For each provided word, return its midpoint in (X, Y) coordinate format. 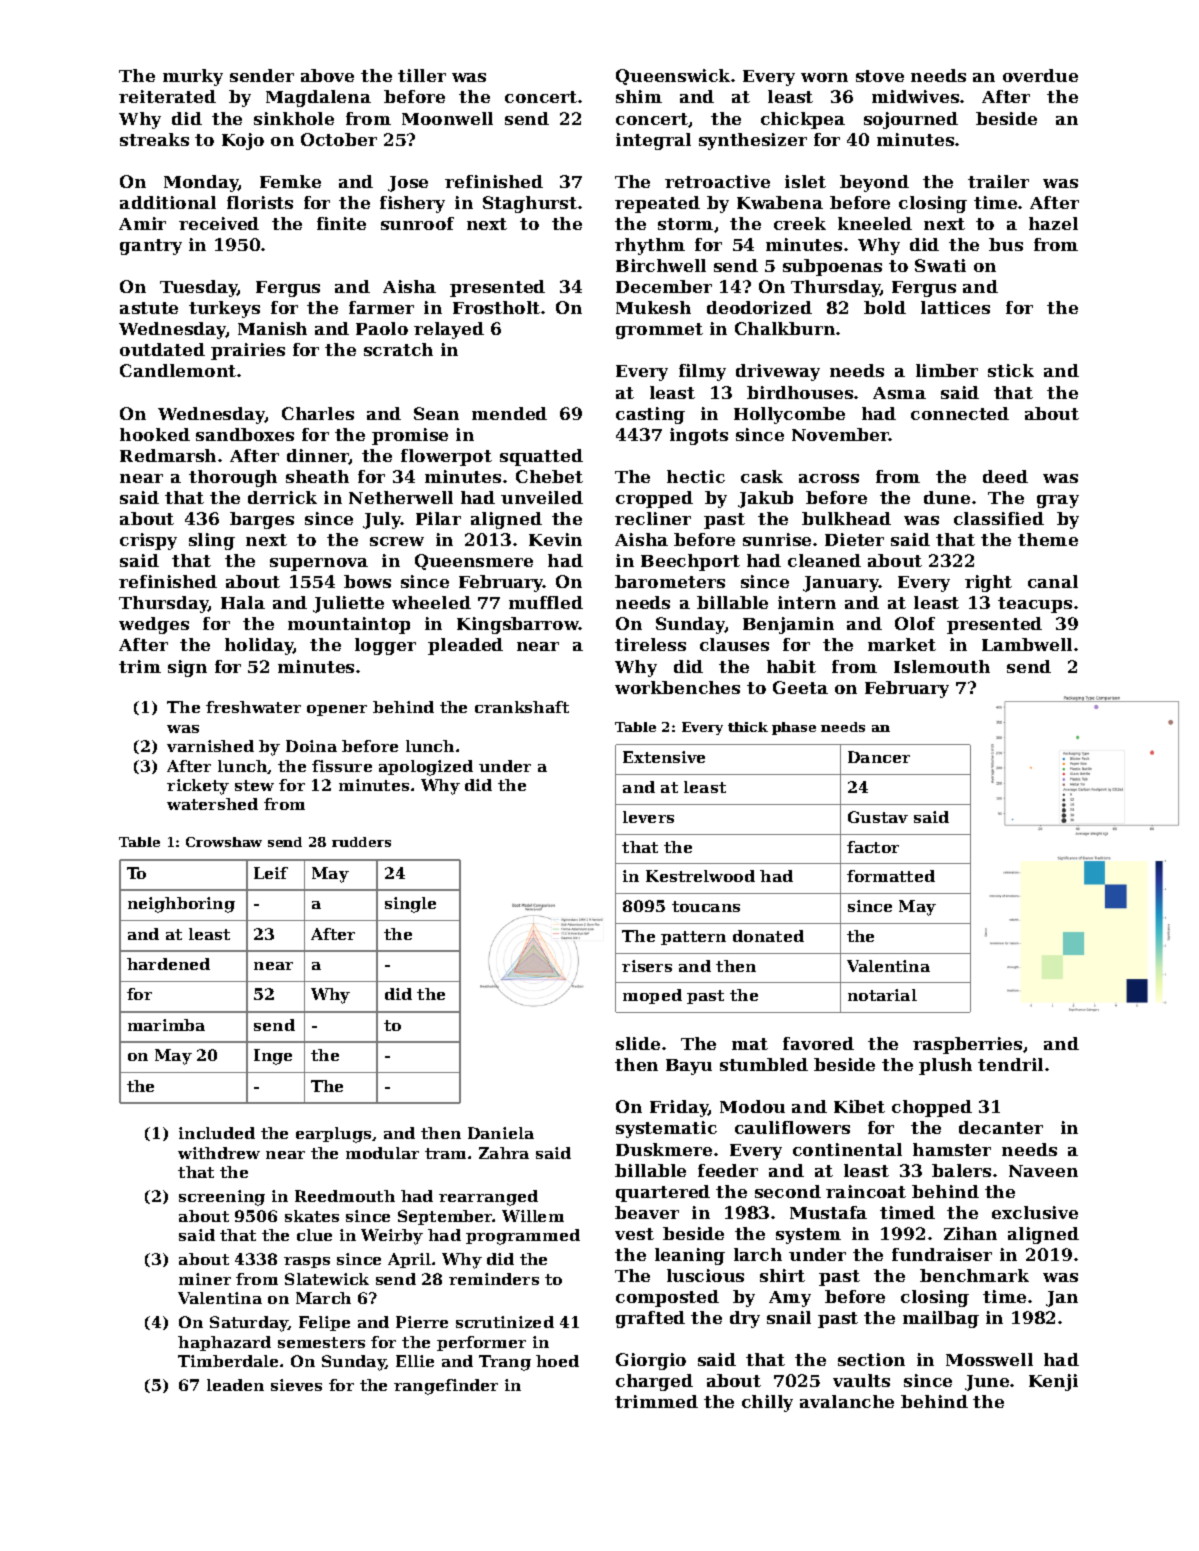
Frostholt (496, 307)
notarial (882, 995)
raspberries (967, 1045)
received (219, 223)
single (410, 905)
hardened (168, 964)
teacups (1035, 605)
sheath (317, 476)
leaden (235, 1385)
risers (647, 966)
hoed (557, 1361)
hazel (1053, 223)
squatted (541, 457)
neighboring (181, 905)
